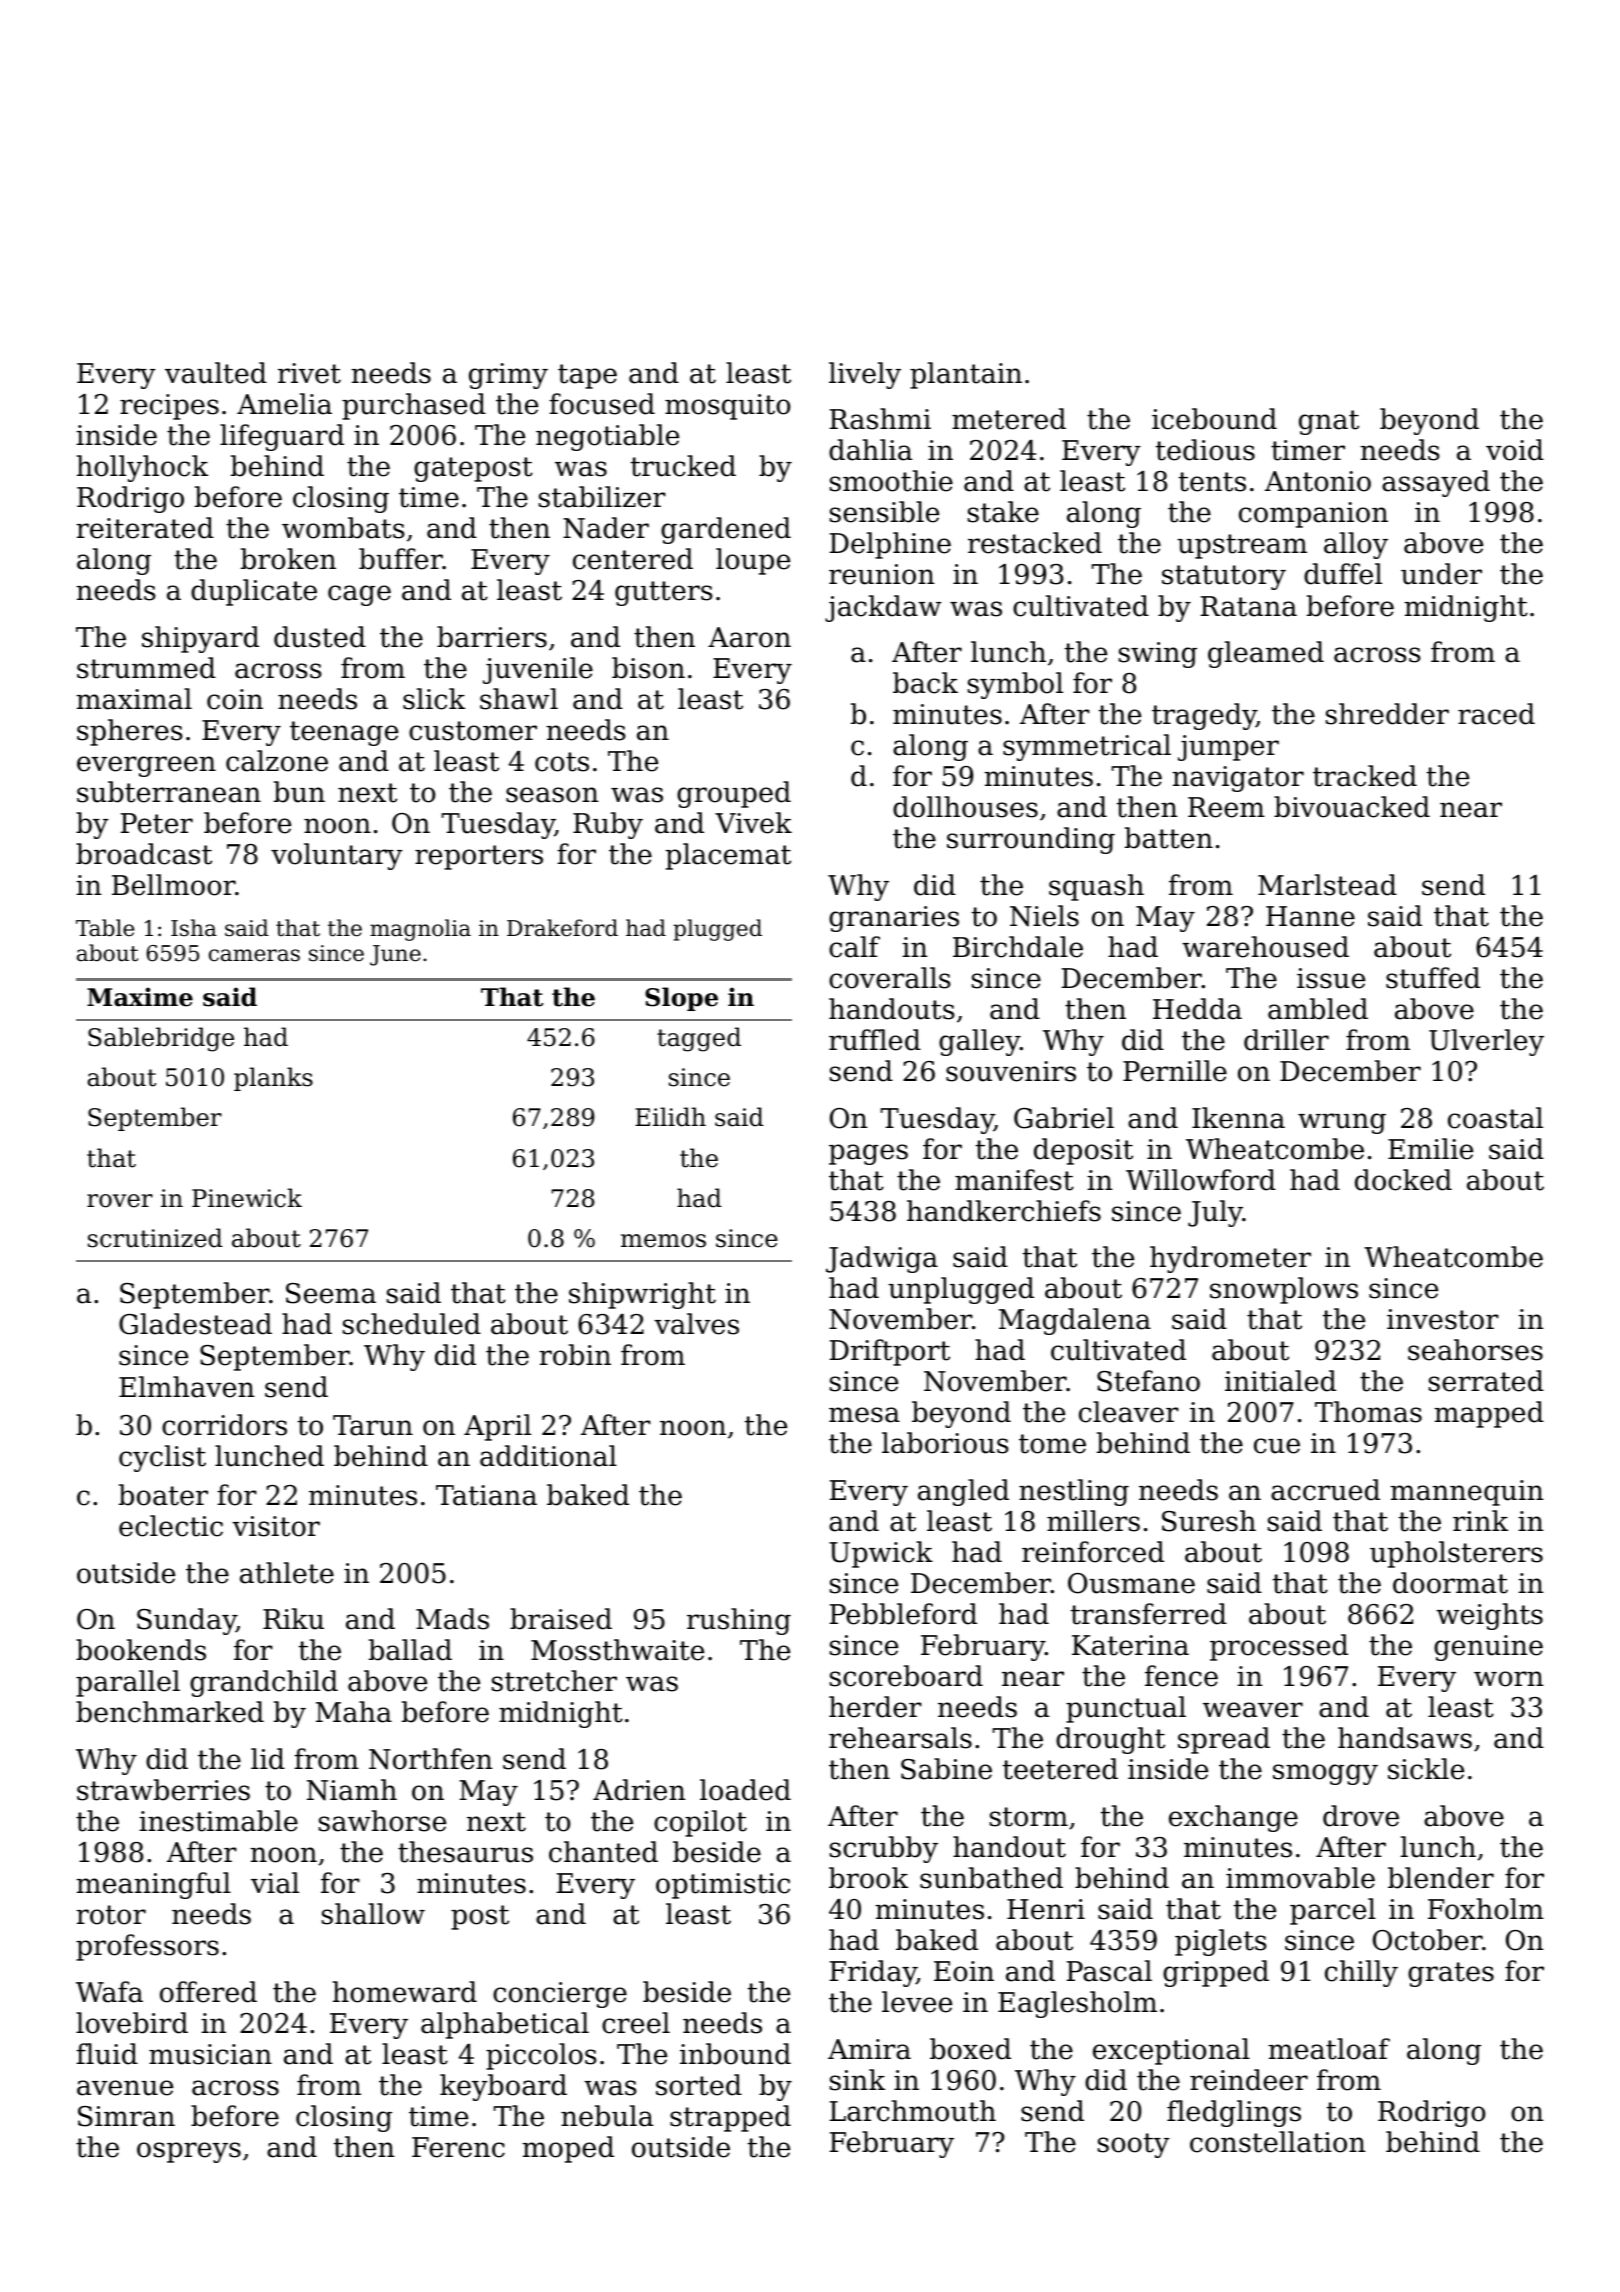  What do you see at coordinates (216, 373) in the screenshot?
I see `vaulted` at bounding box center [216, 373].
